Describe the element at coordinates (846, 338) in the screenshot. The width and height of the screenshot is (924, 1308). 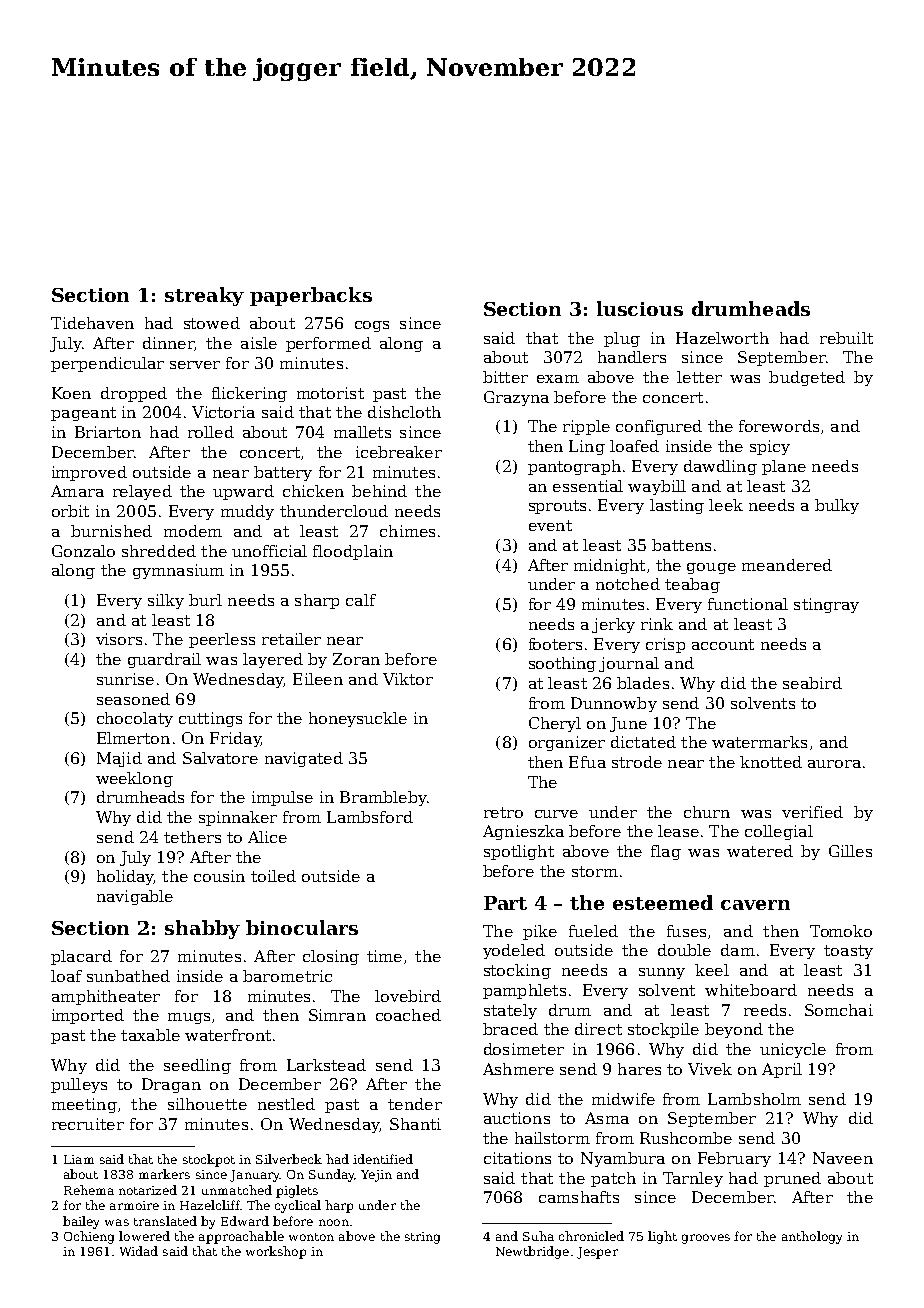
I see `rebuilt` at that location.
